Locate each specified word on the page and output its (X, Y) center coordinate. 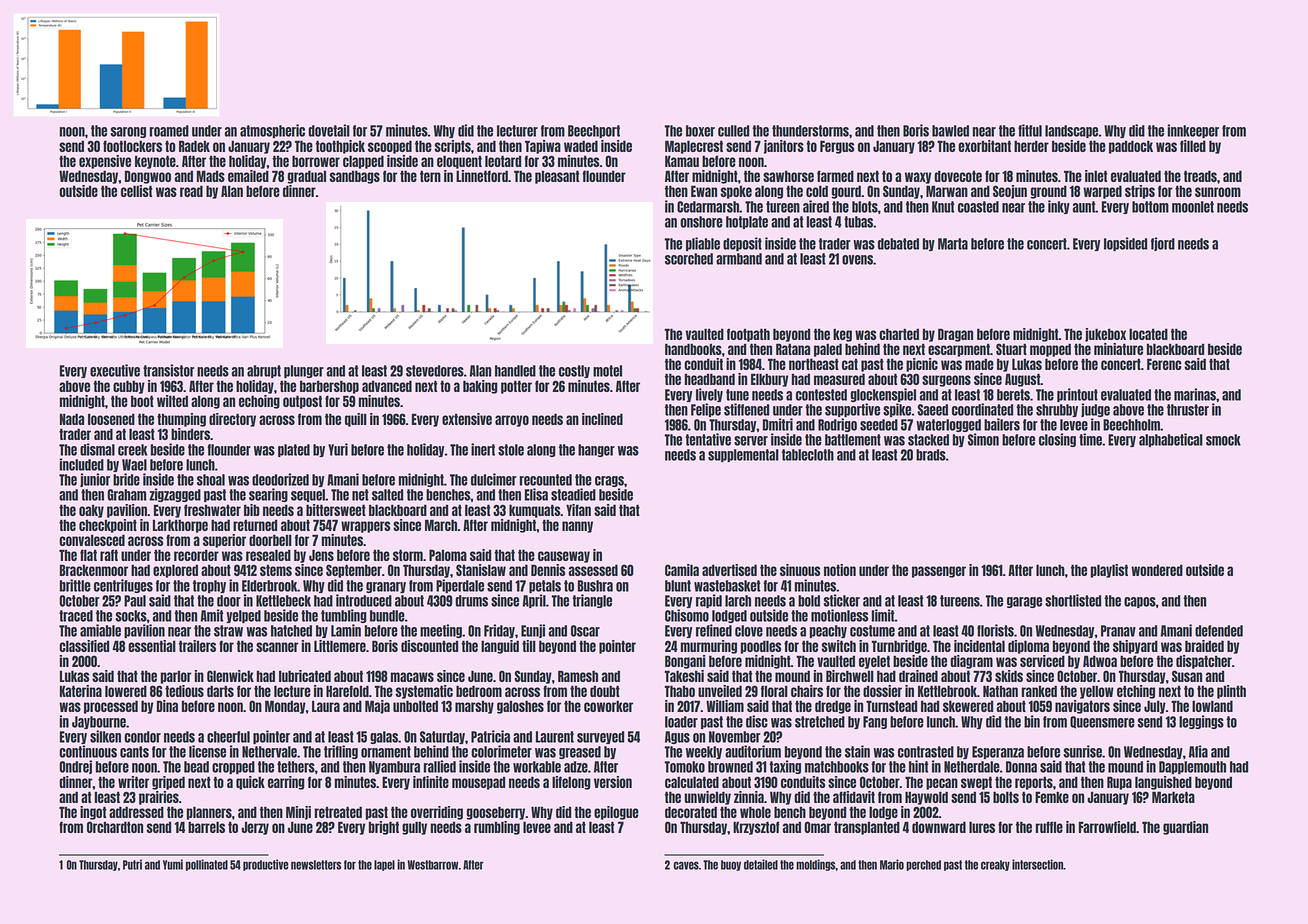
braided (1204, 646)
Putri (132, 864)
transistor (169, 370)
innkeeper (1193, 131)
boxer (700, 131)
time (1090, 439)
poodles (760, 647)
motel (607, 371)
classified (84, 646)
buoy (731, 865)
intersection (1037, 864)
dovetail (329, 130)
